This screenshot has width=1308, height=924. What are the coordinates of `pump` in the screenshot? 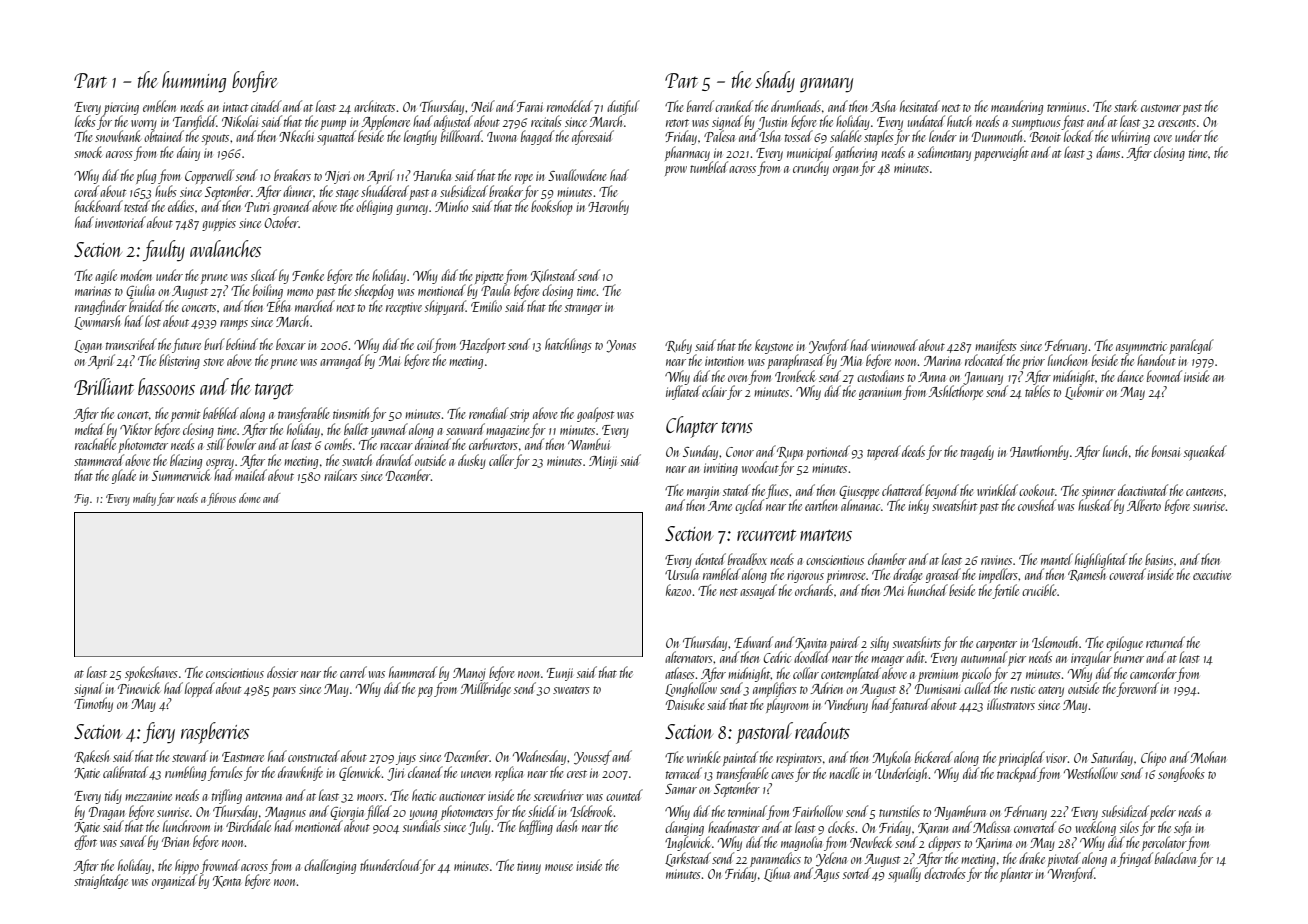 It's located at (333, 125).
